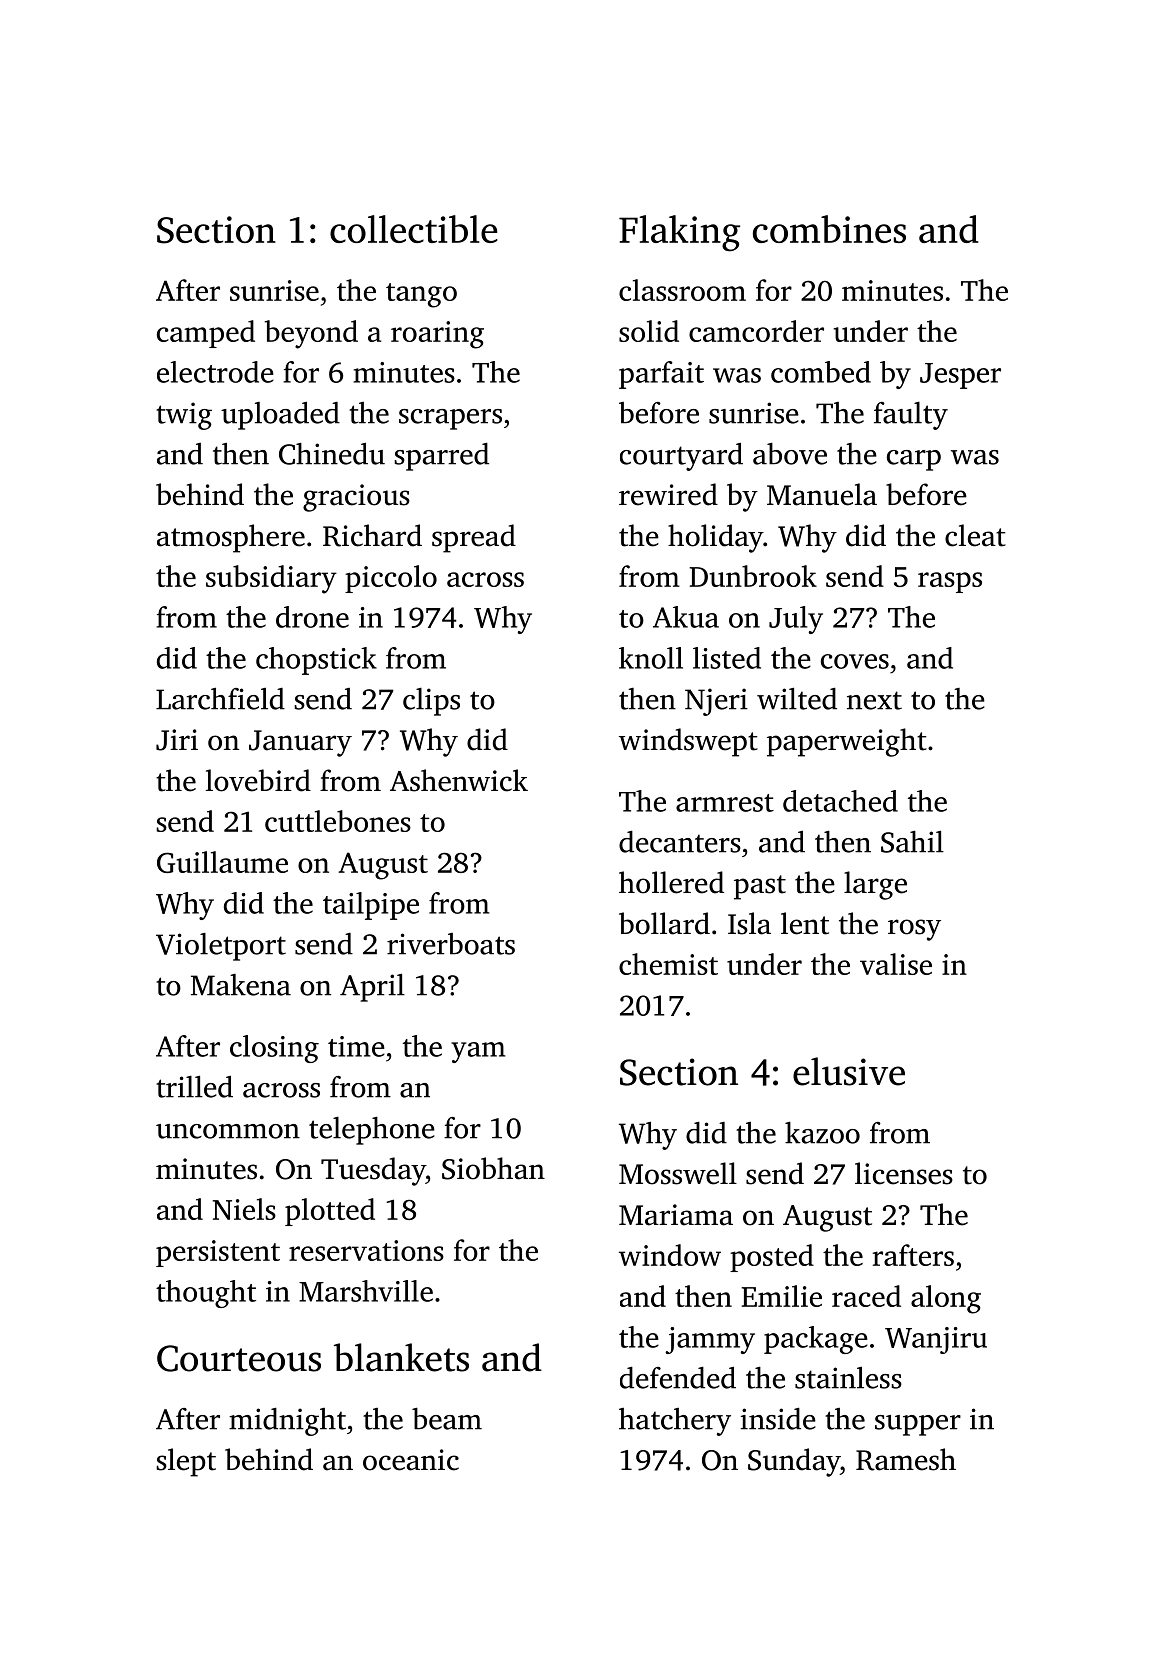  I want to click on Ashenwick, so click(459, 780).
